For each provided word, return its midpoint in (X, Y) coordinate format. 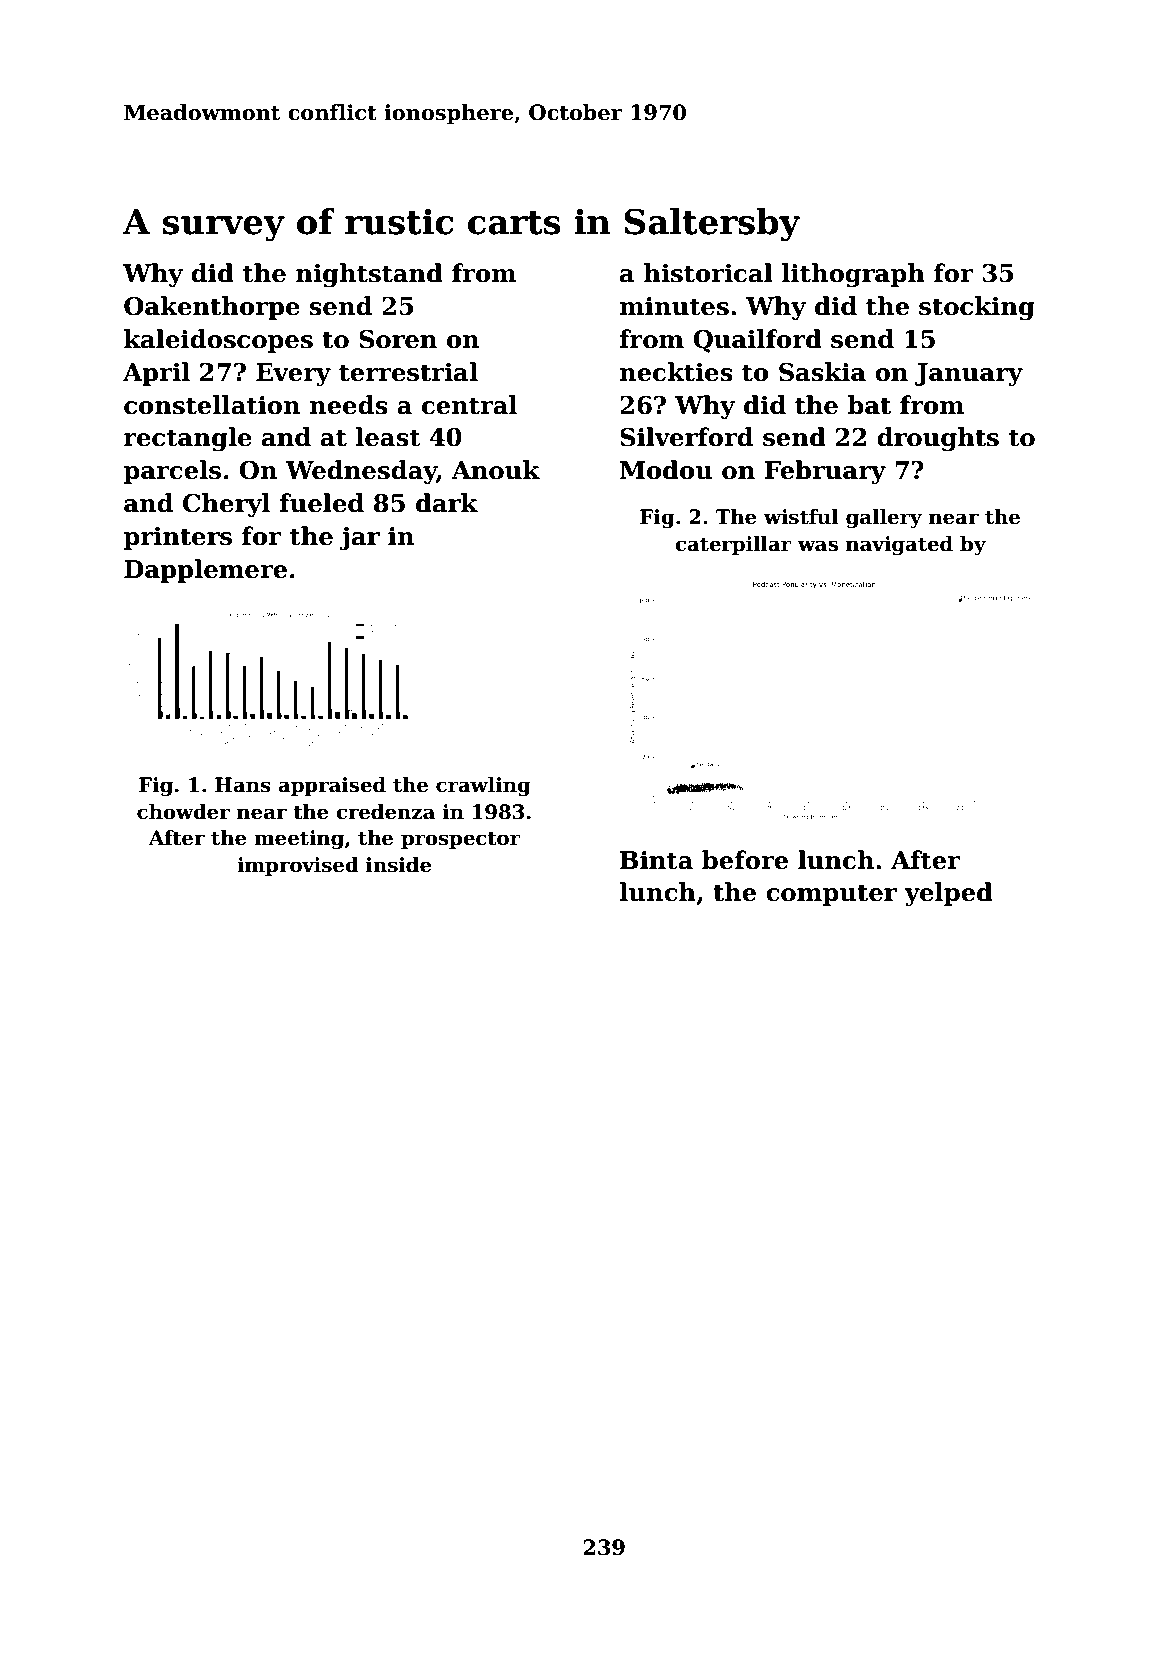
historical (708, 273)
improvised (298, 866)
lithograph (853, 275)
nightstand (369, 275)
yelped (948, 894)
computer (831, 895)
